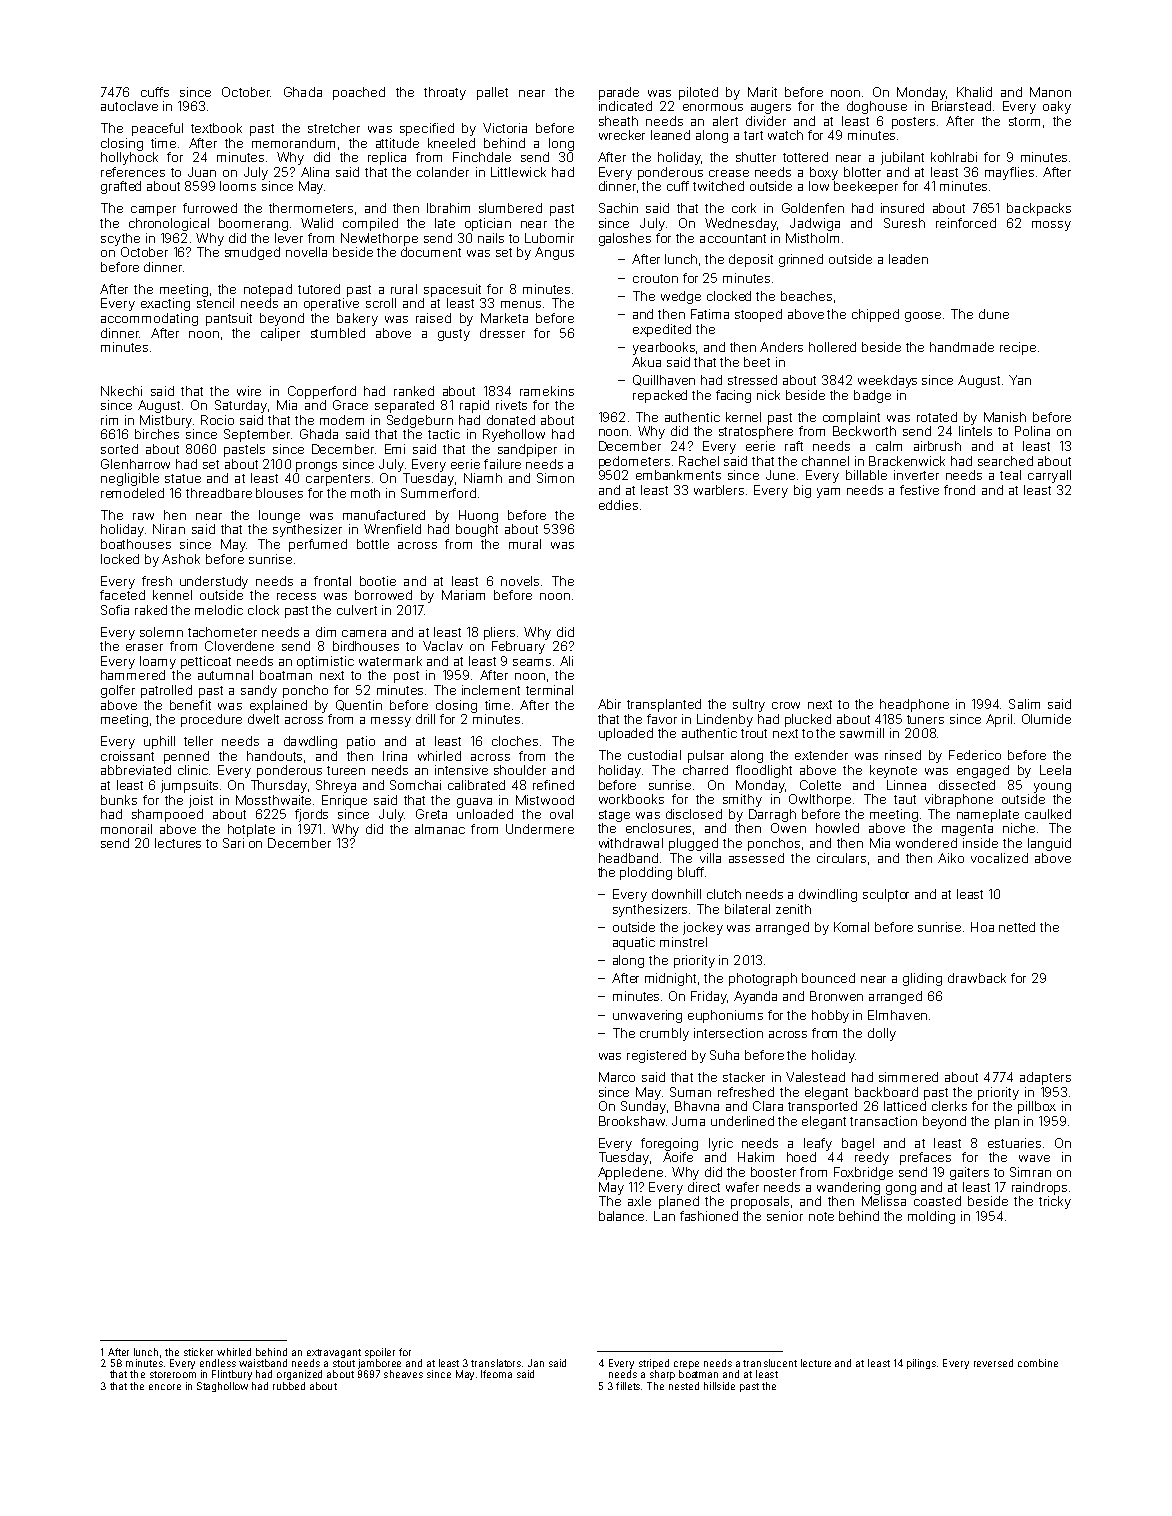 This page has height=1516, width=1172. Describe the element at coordinates (905, 799) in the page. I see `taut` at that location.
